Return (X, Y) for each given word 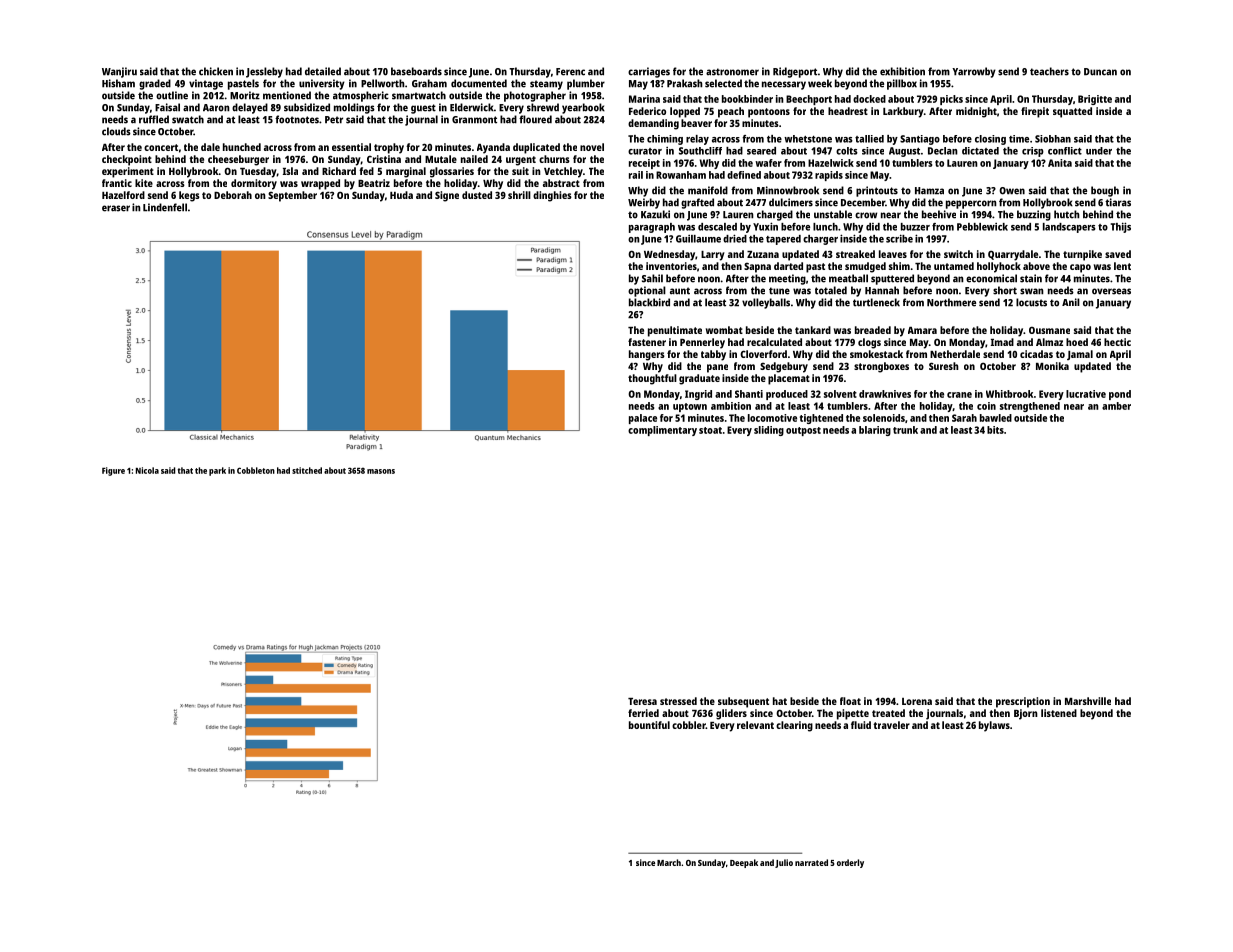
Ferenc (570, 72)
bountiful (649, 725)
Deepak (744, 863)
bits (995, 430)
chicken (216, 71)
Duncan (1100, 72)
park (217, 471)
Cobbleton (256, 470)
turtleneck (876, 302)
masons (381, 471)
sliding (769, 431)
